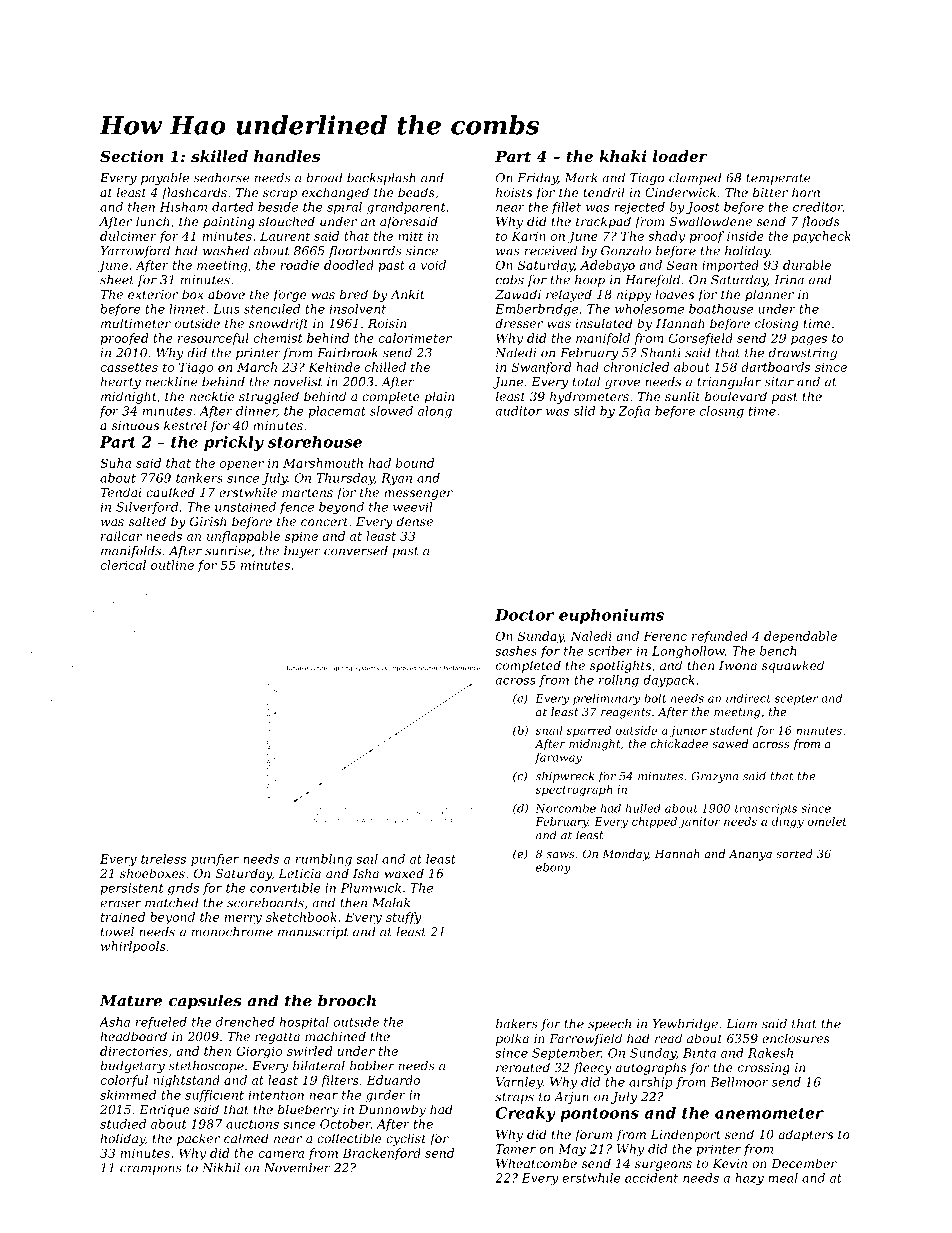 This screenshot has height=1233, width=952. Describe the element at coordinates (796, 1038) in the screenshot. I see `enclosures` at that location.
